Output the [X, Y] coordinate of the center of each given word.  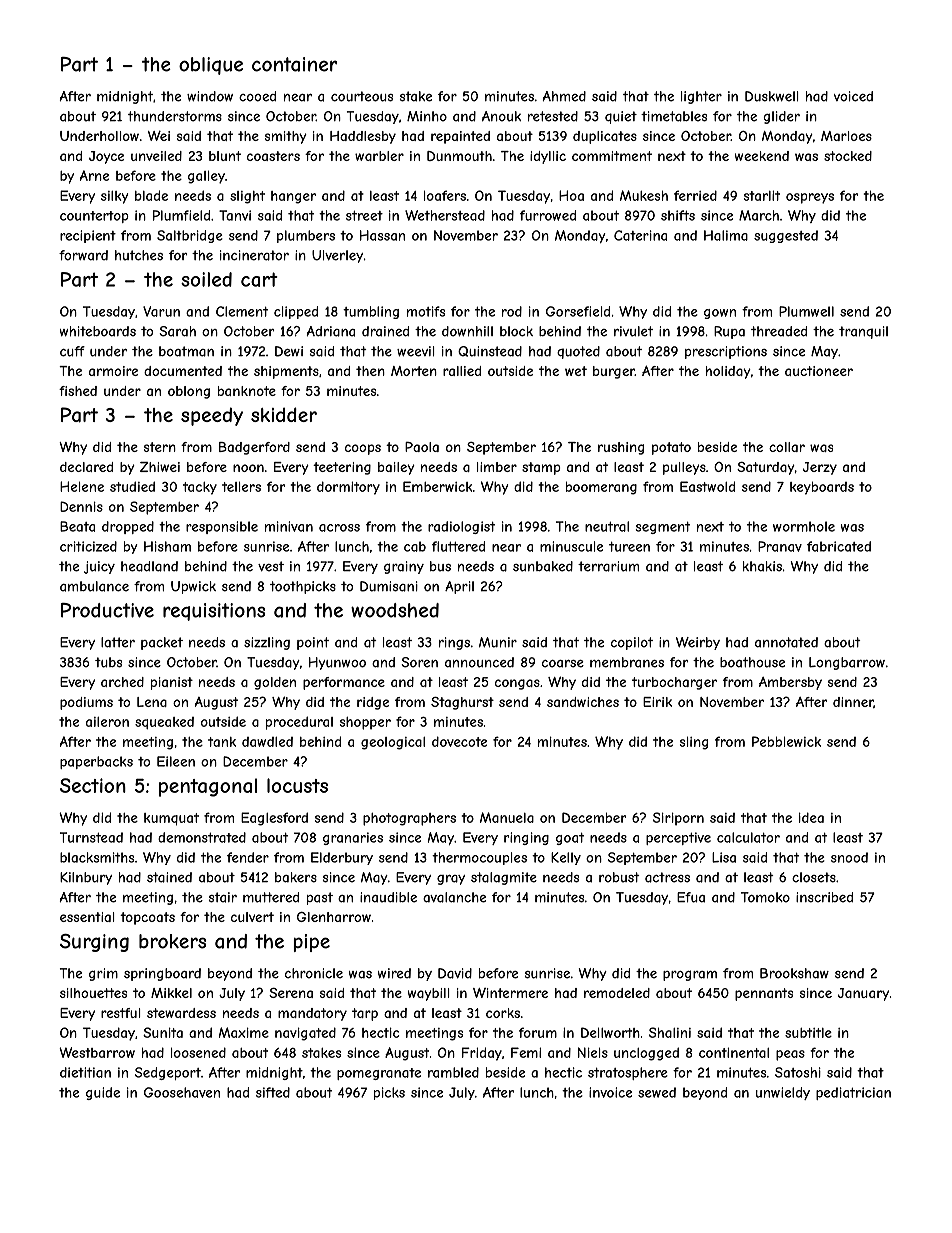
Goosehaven [182, 1092]
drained [385, 331]
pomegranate [379, 1074]
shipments [286, 372]
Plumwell [806, 311]
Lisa [724, 857]
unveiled [156, 156]
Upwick [193, 587]
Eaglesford [274, 819]
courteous [362, 96]
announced [479, 662]
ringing [526, 838]
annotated [786, 642]
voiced [853, 96]
